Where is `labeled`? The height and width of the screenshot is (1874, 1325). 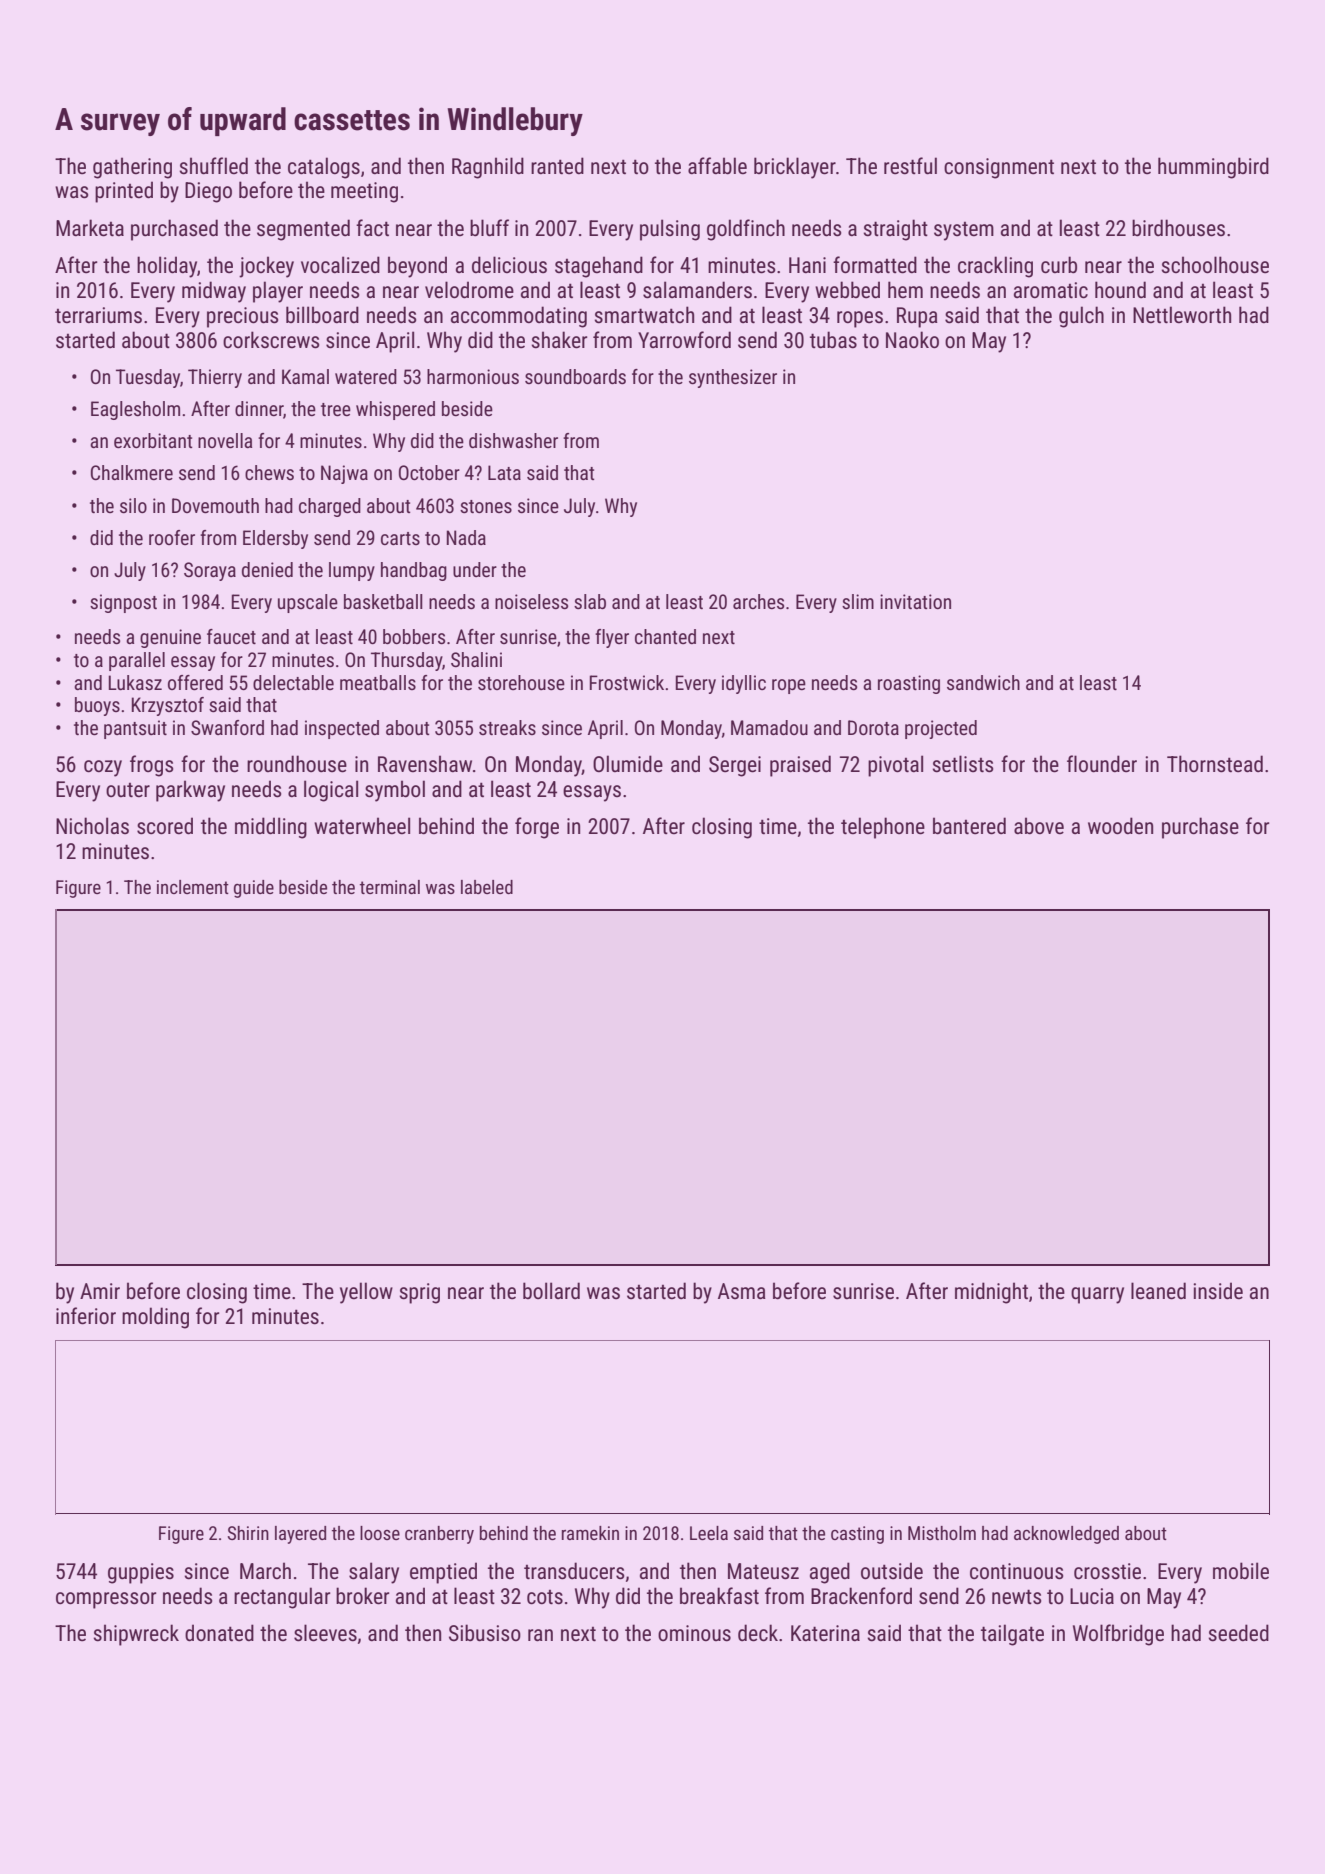
labeled is located at coordinates (487, 887).
